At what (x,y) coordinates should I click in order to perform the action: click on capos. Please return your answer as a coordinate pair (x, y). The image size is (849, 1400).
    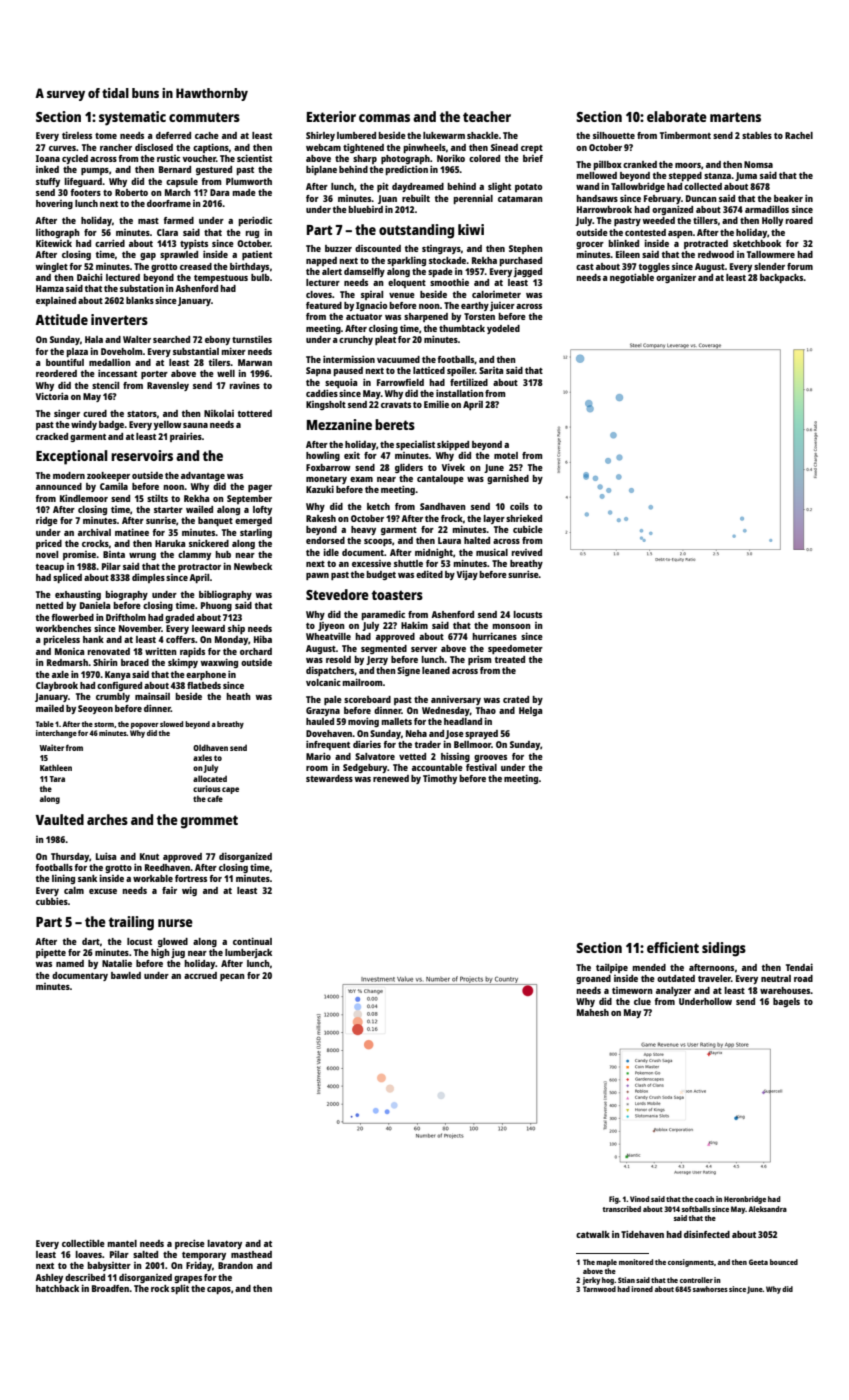
    Looking at the image, I should click on (219, 1290).
